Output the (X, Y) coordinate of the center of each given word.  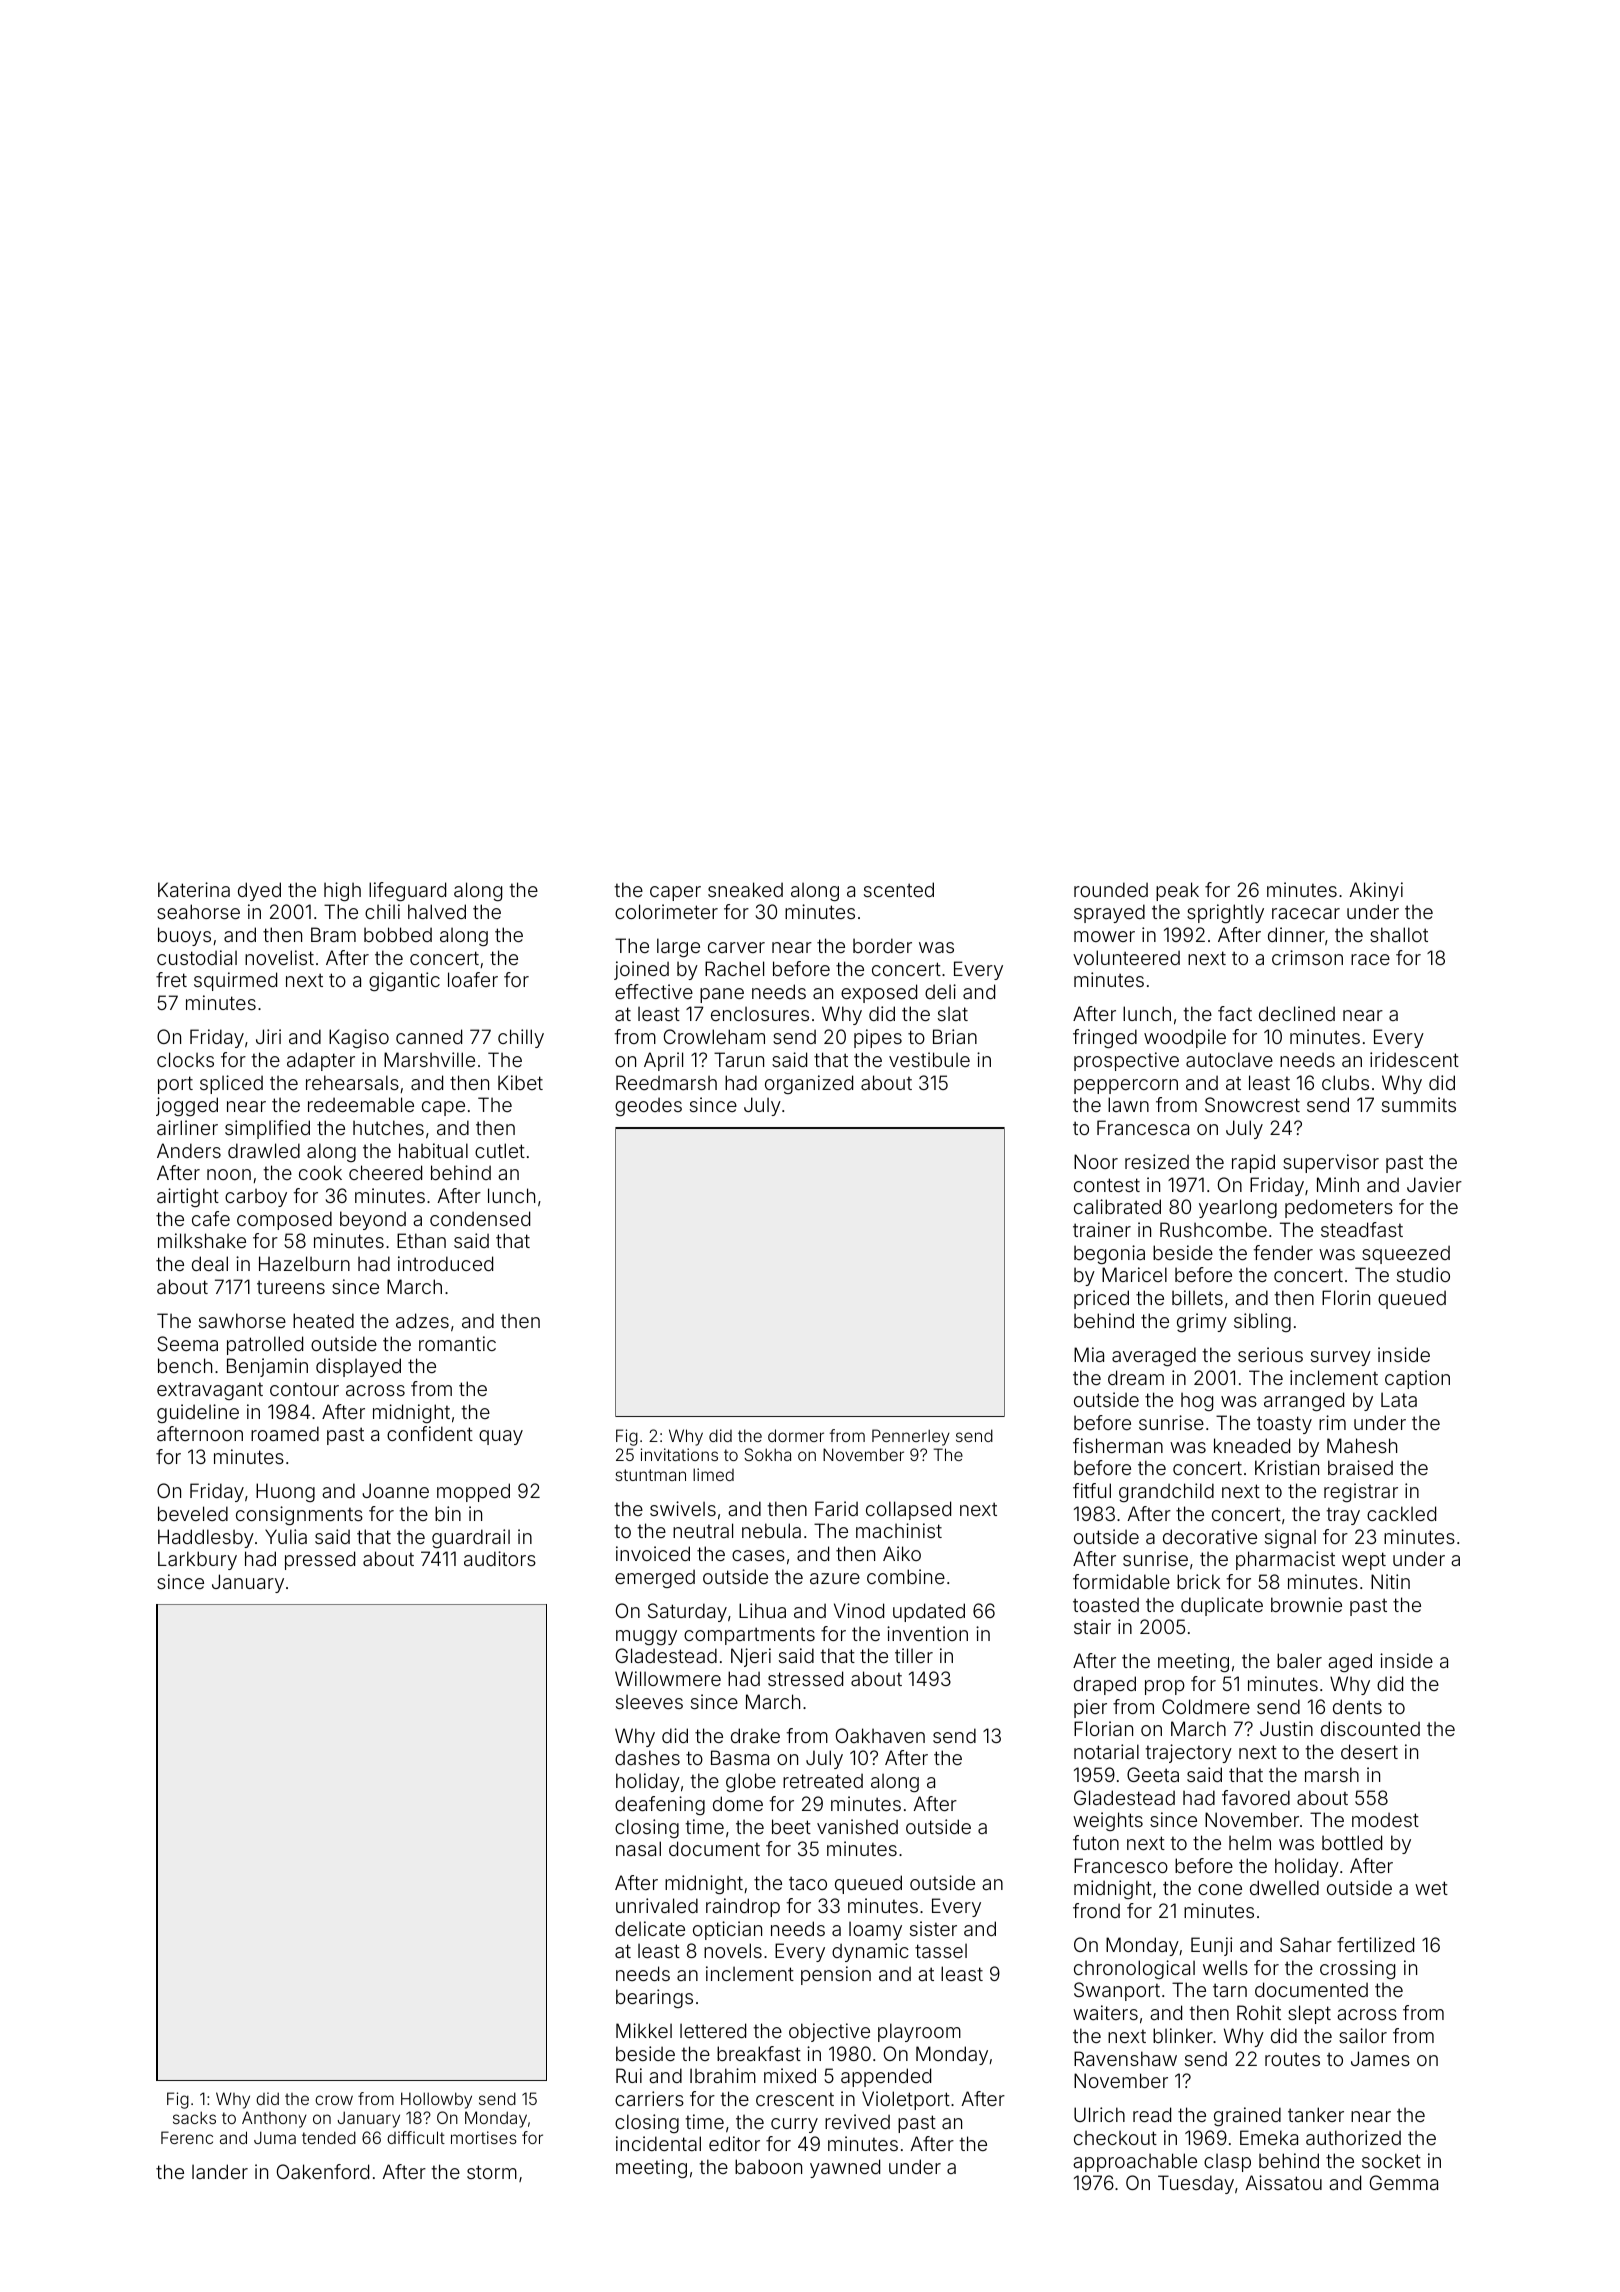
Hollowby (436, 2100)
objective (829, 2032)
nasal (638, 1848)
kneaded (1252, 1445)
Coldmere (1206, 1706)
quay (501, 1437)
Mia (1089, 1354)
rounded (1111, 889)
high (342, 891)
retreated (823, 1780)
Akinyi (1376, 891)
